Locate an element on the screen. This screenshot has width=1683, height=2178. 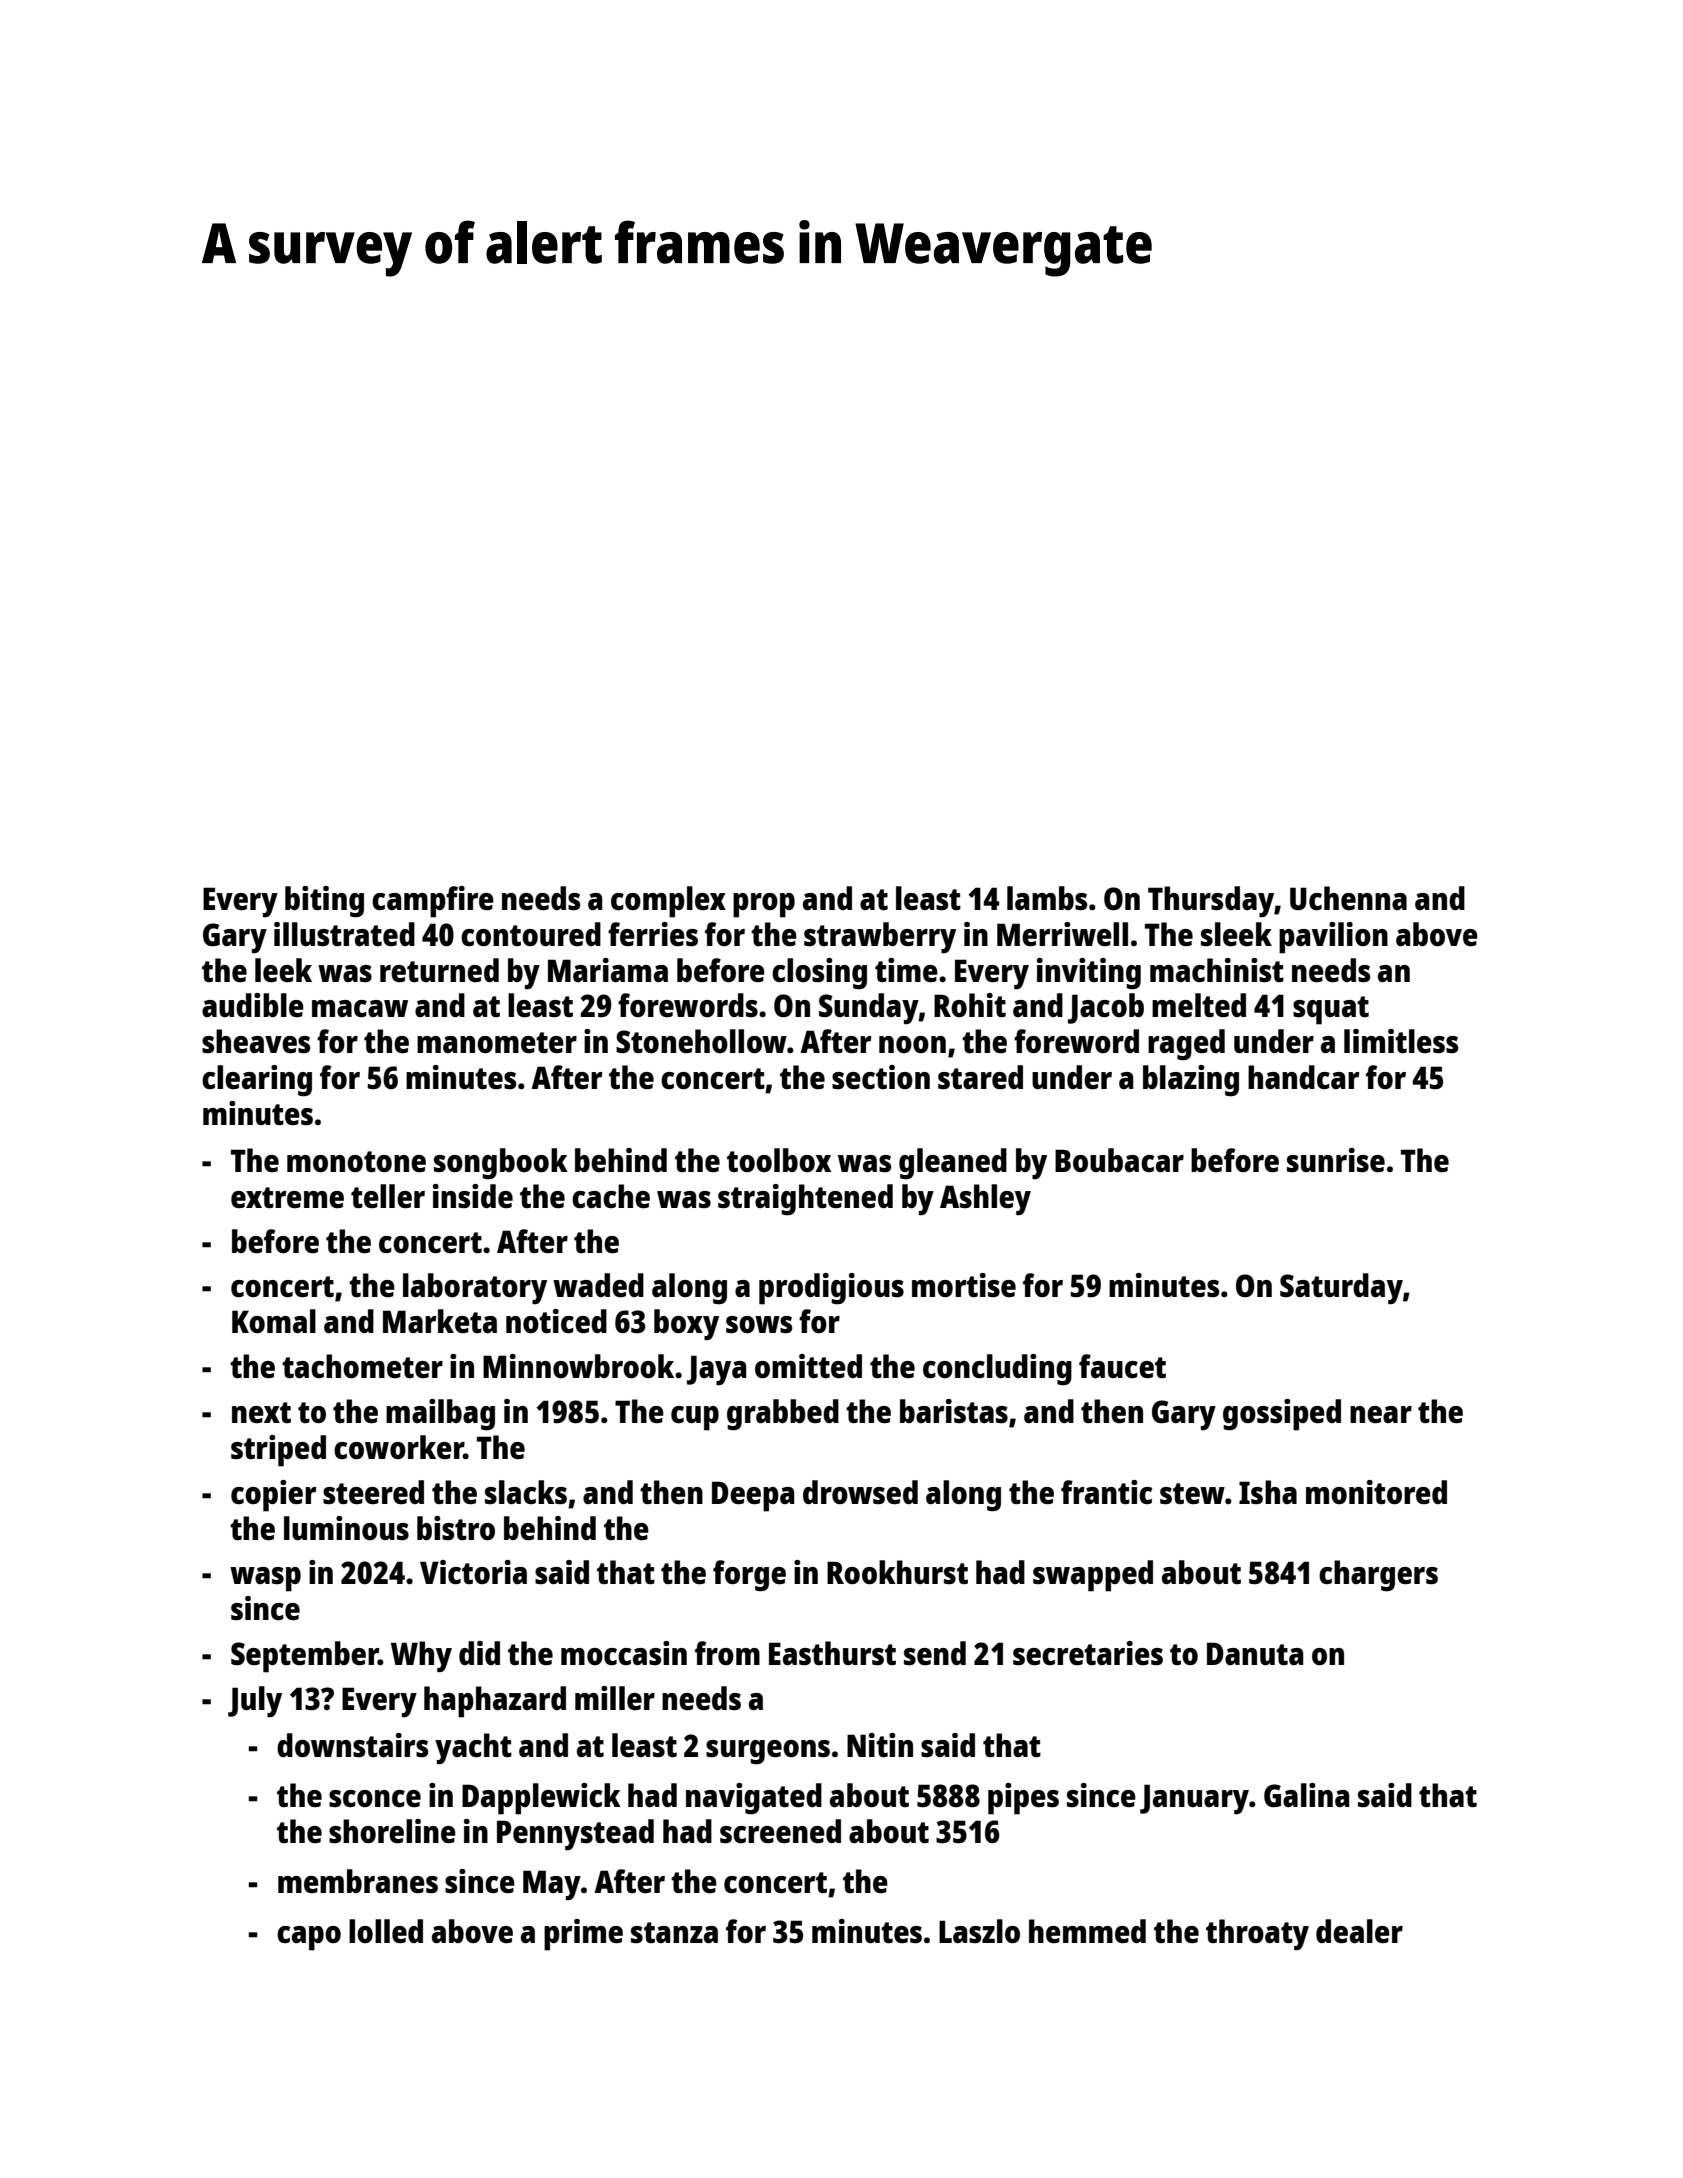
complex is located at coordinates (668, 902).
